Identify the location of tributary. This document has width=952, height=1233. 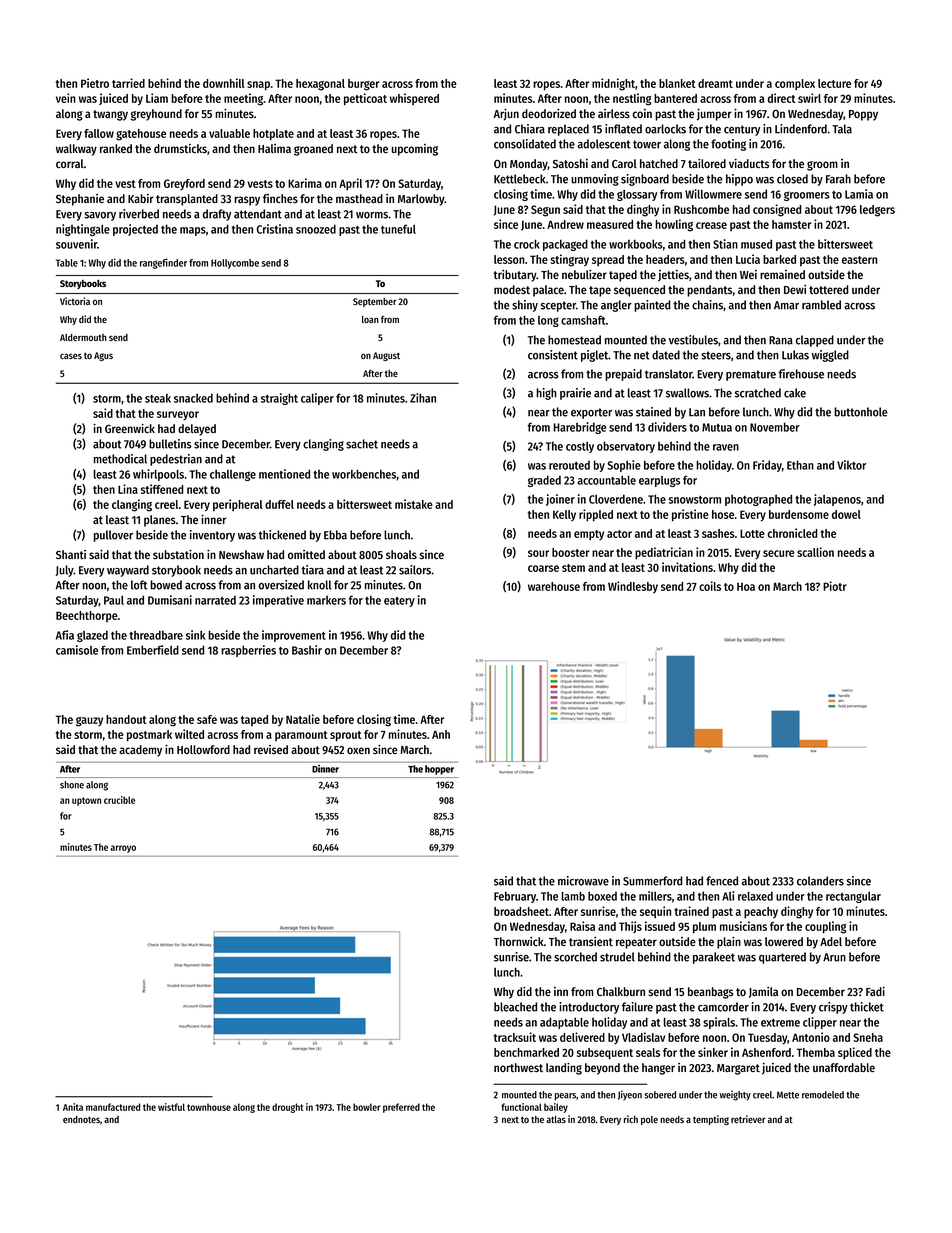
(514, 276).
